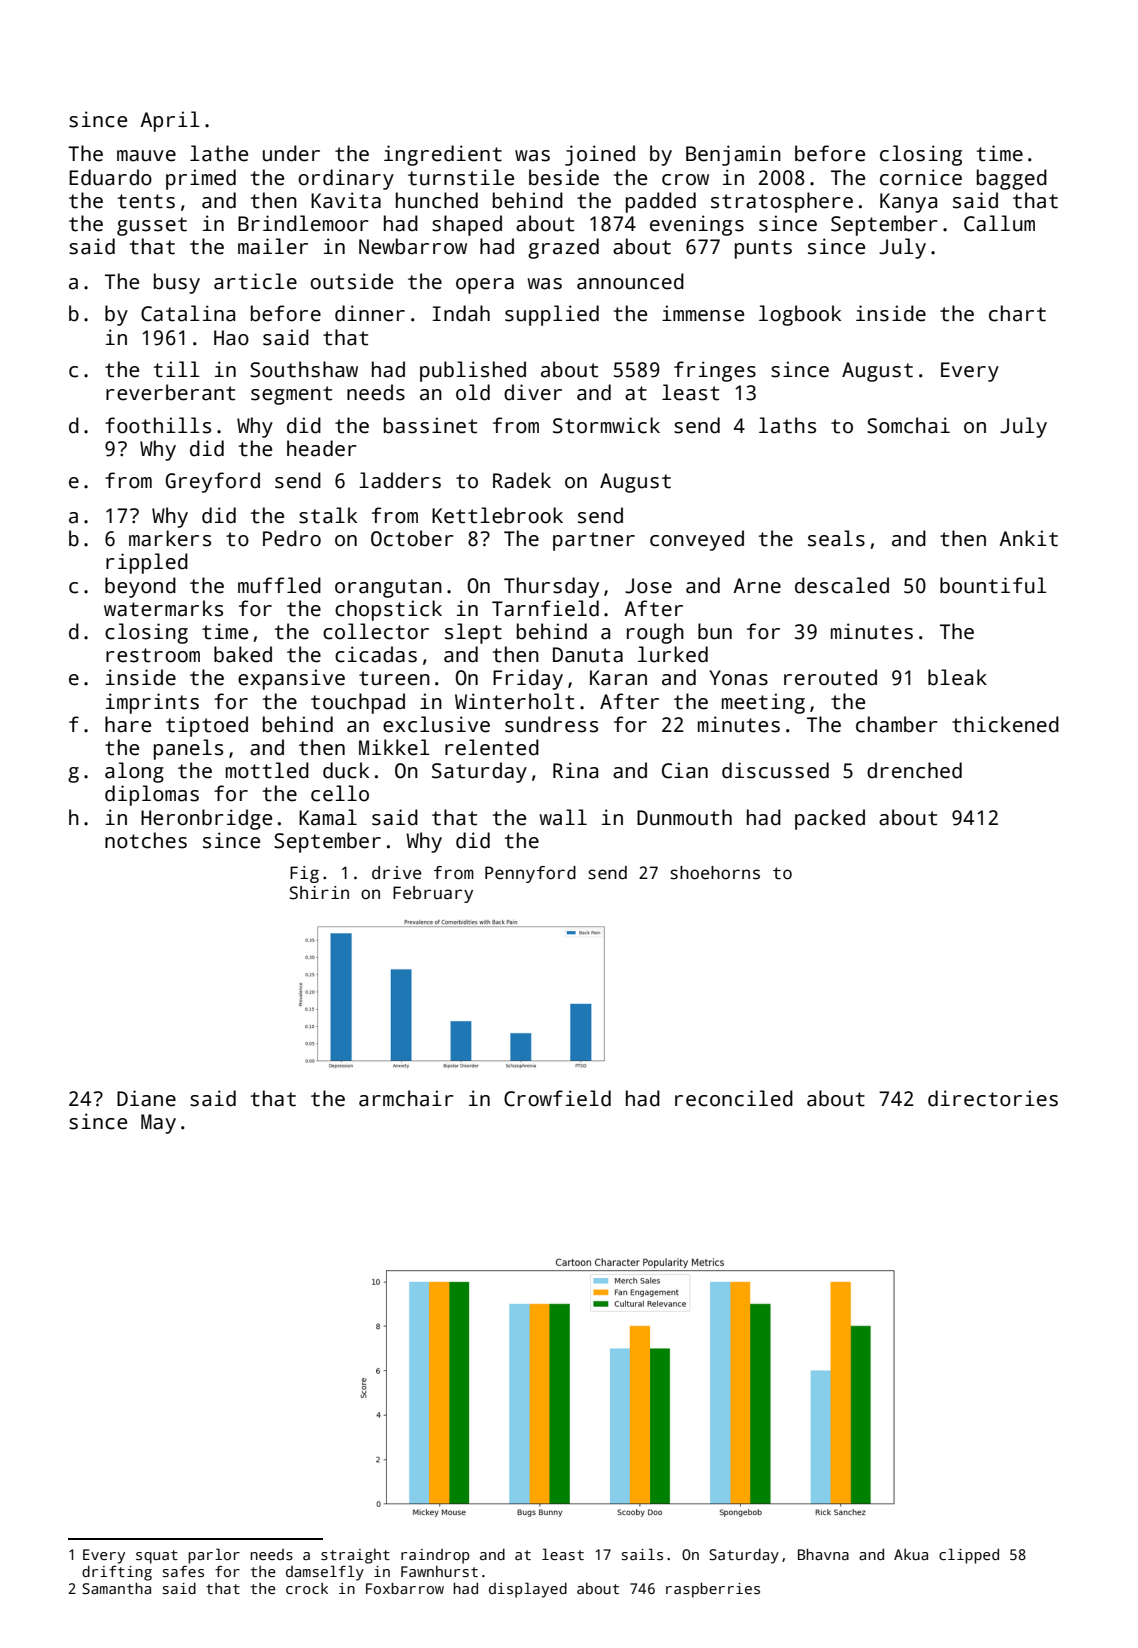  I want to click on logbook, so click(800, 315).
